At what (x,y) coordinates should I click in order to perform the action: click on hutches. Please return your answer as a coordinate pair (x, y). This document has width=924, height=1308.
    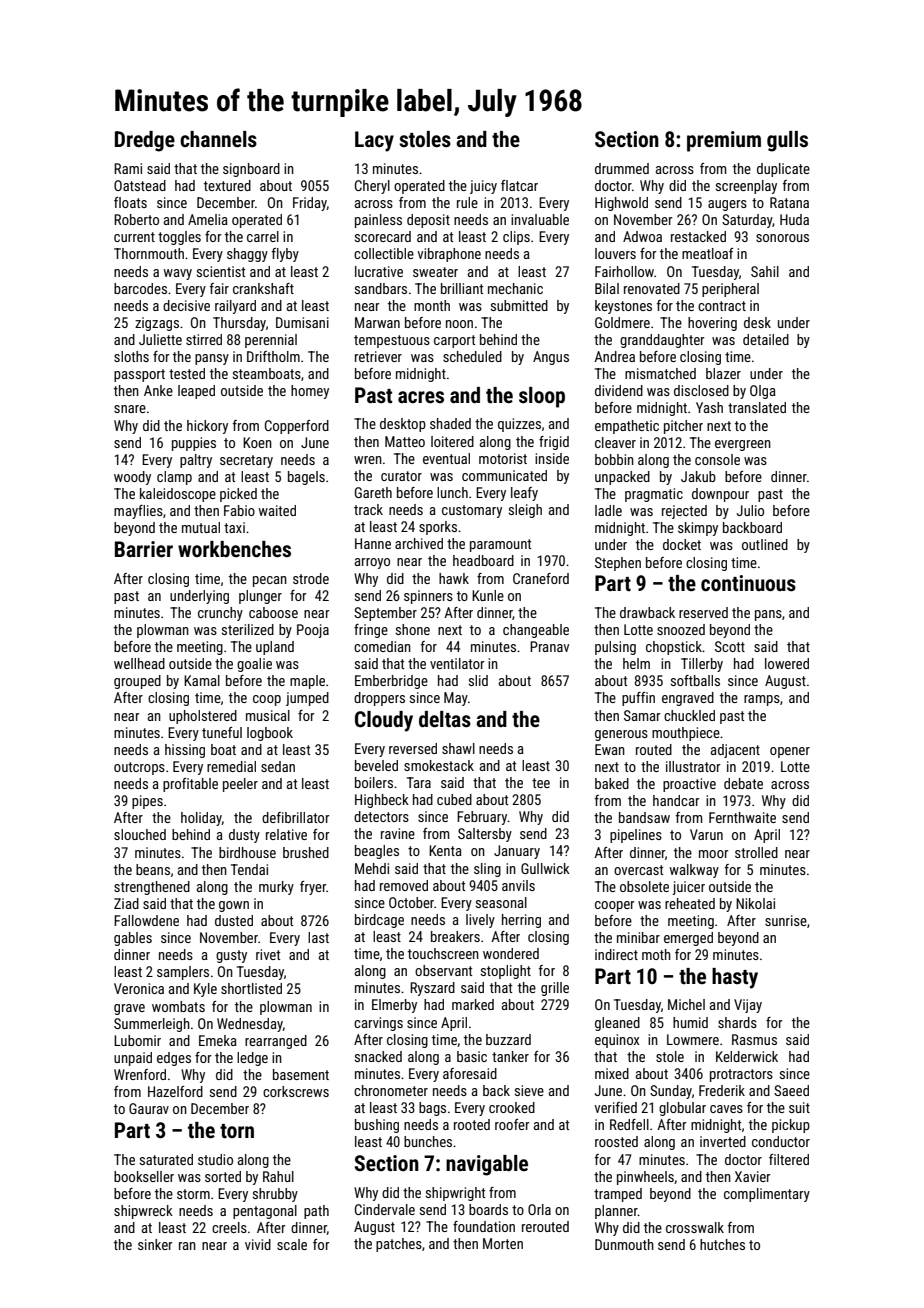
    Looking at the image, I should click on (722, 1244).
